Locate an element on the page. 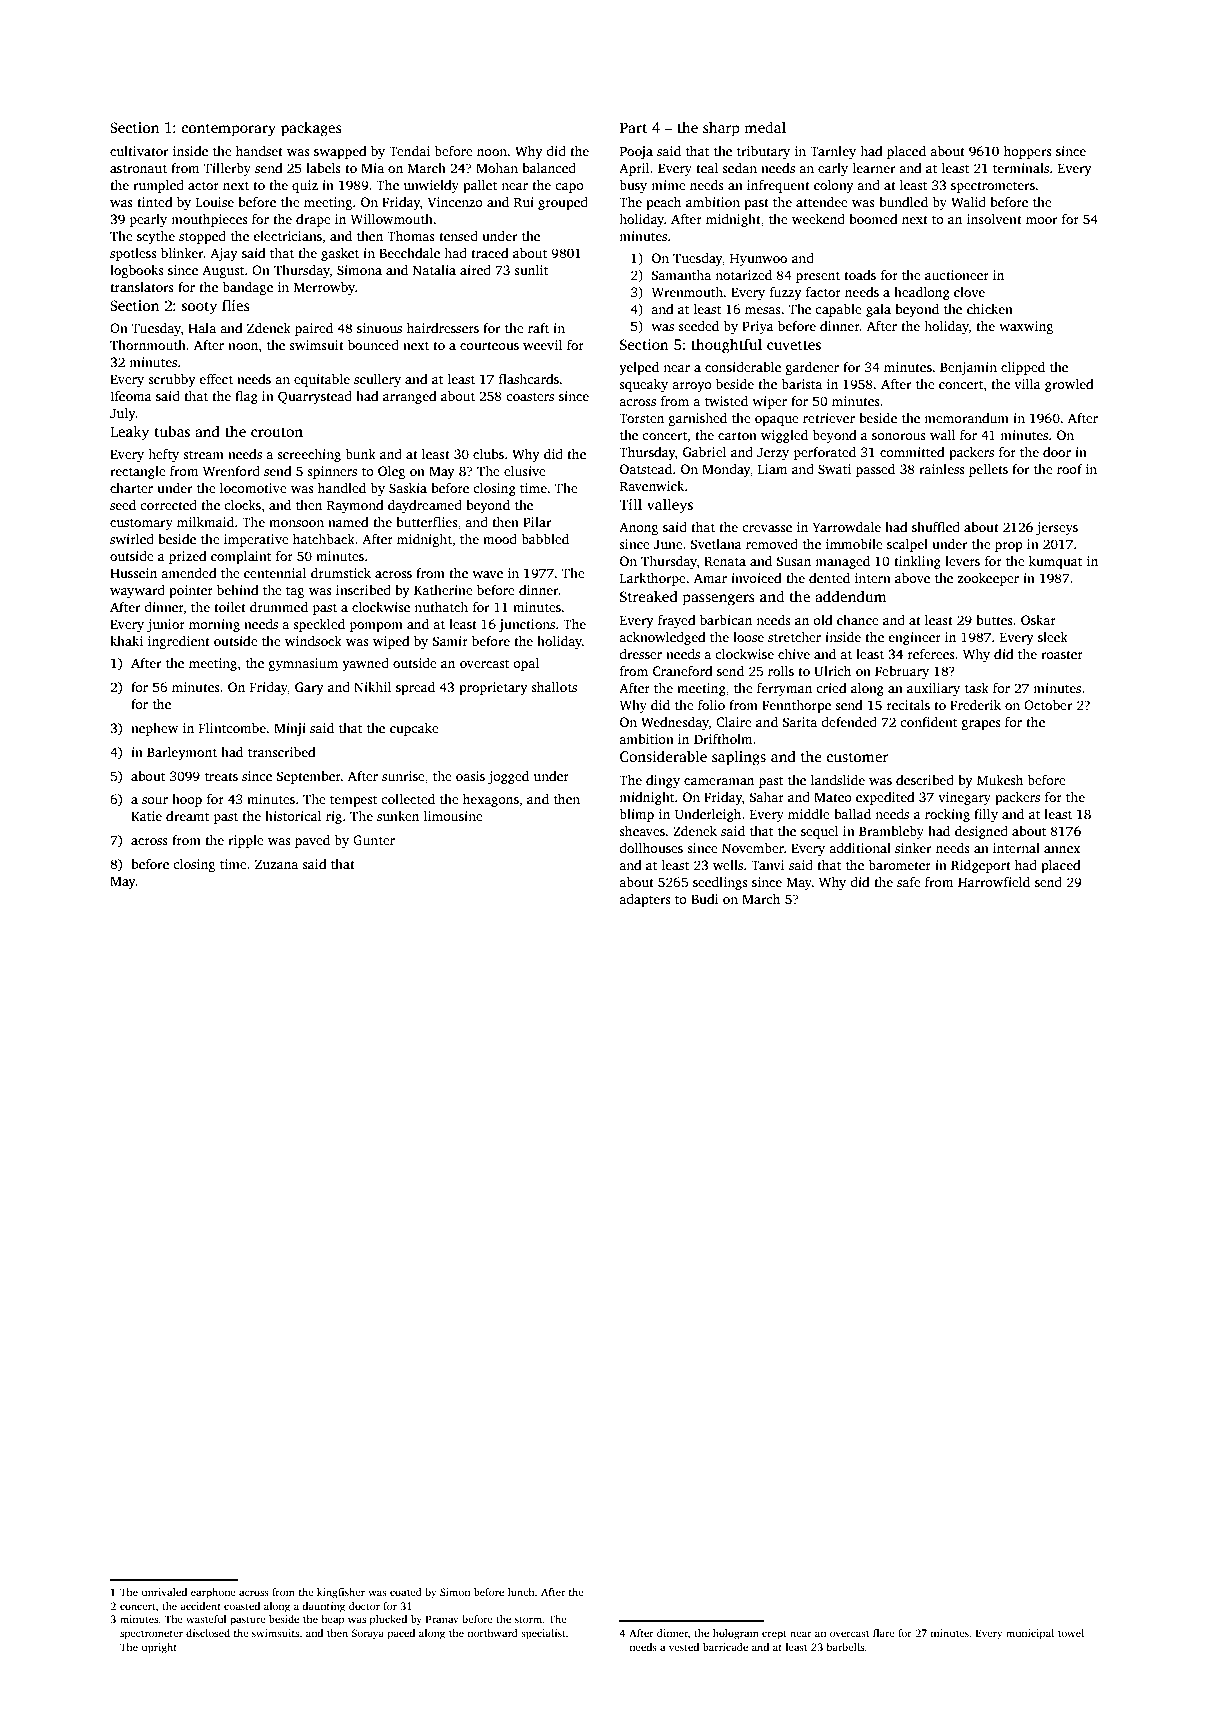 This page has width=1209, height=1710. Harrowfield is located at coordinates (994, 882).
